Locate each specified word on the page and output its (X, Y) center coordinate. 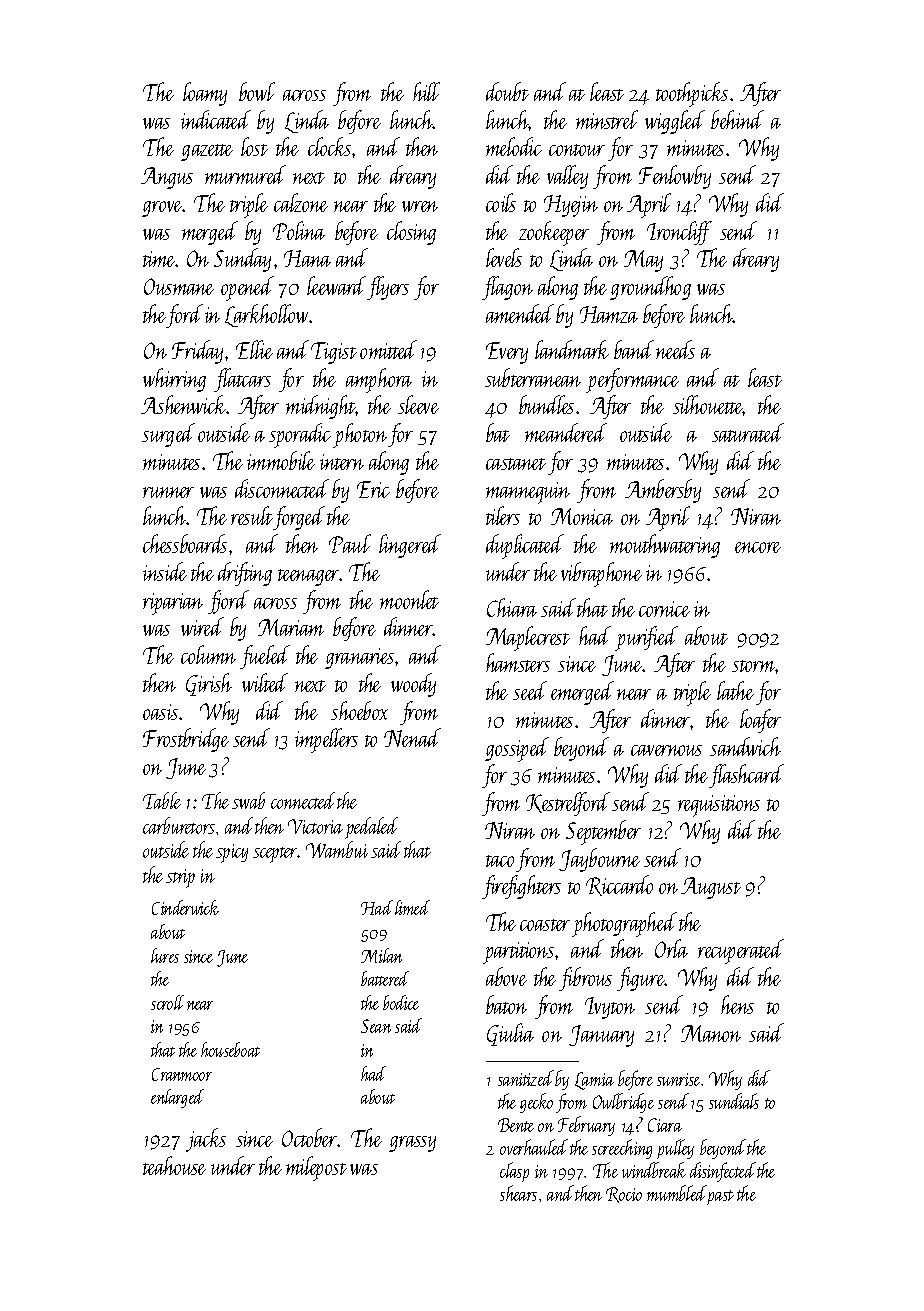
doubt (507, 91)
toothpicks (692, 94)
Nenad (412, 737)
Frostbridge (186, 740)
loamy (205, 94)
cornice (664, 609)
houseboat (230, 1049)
